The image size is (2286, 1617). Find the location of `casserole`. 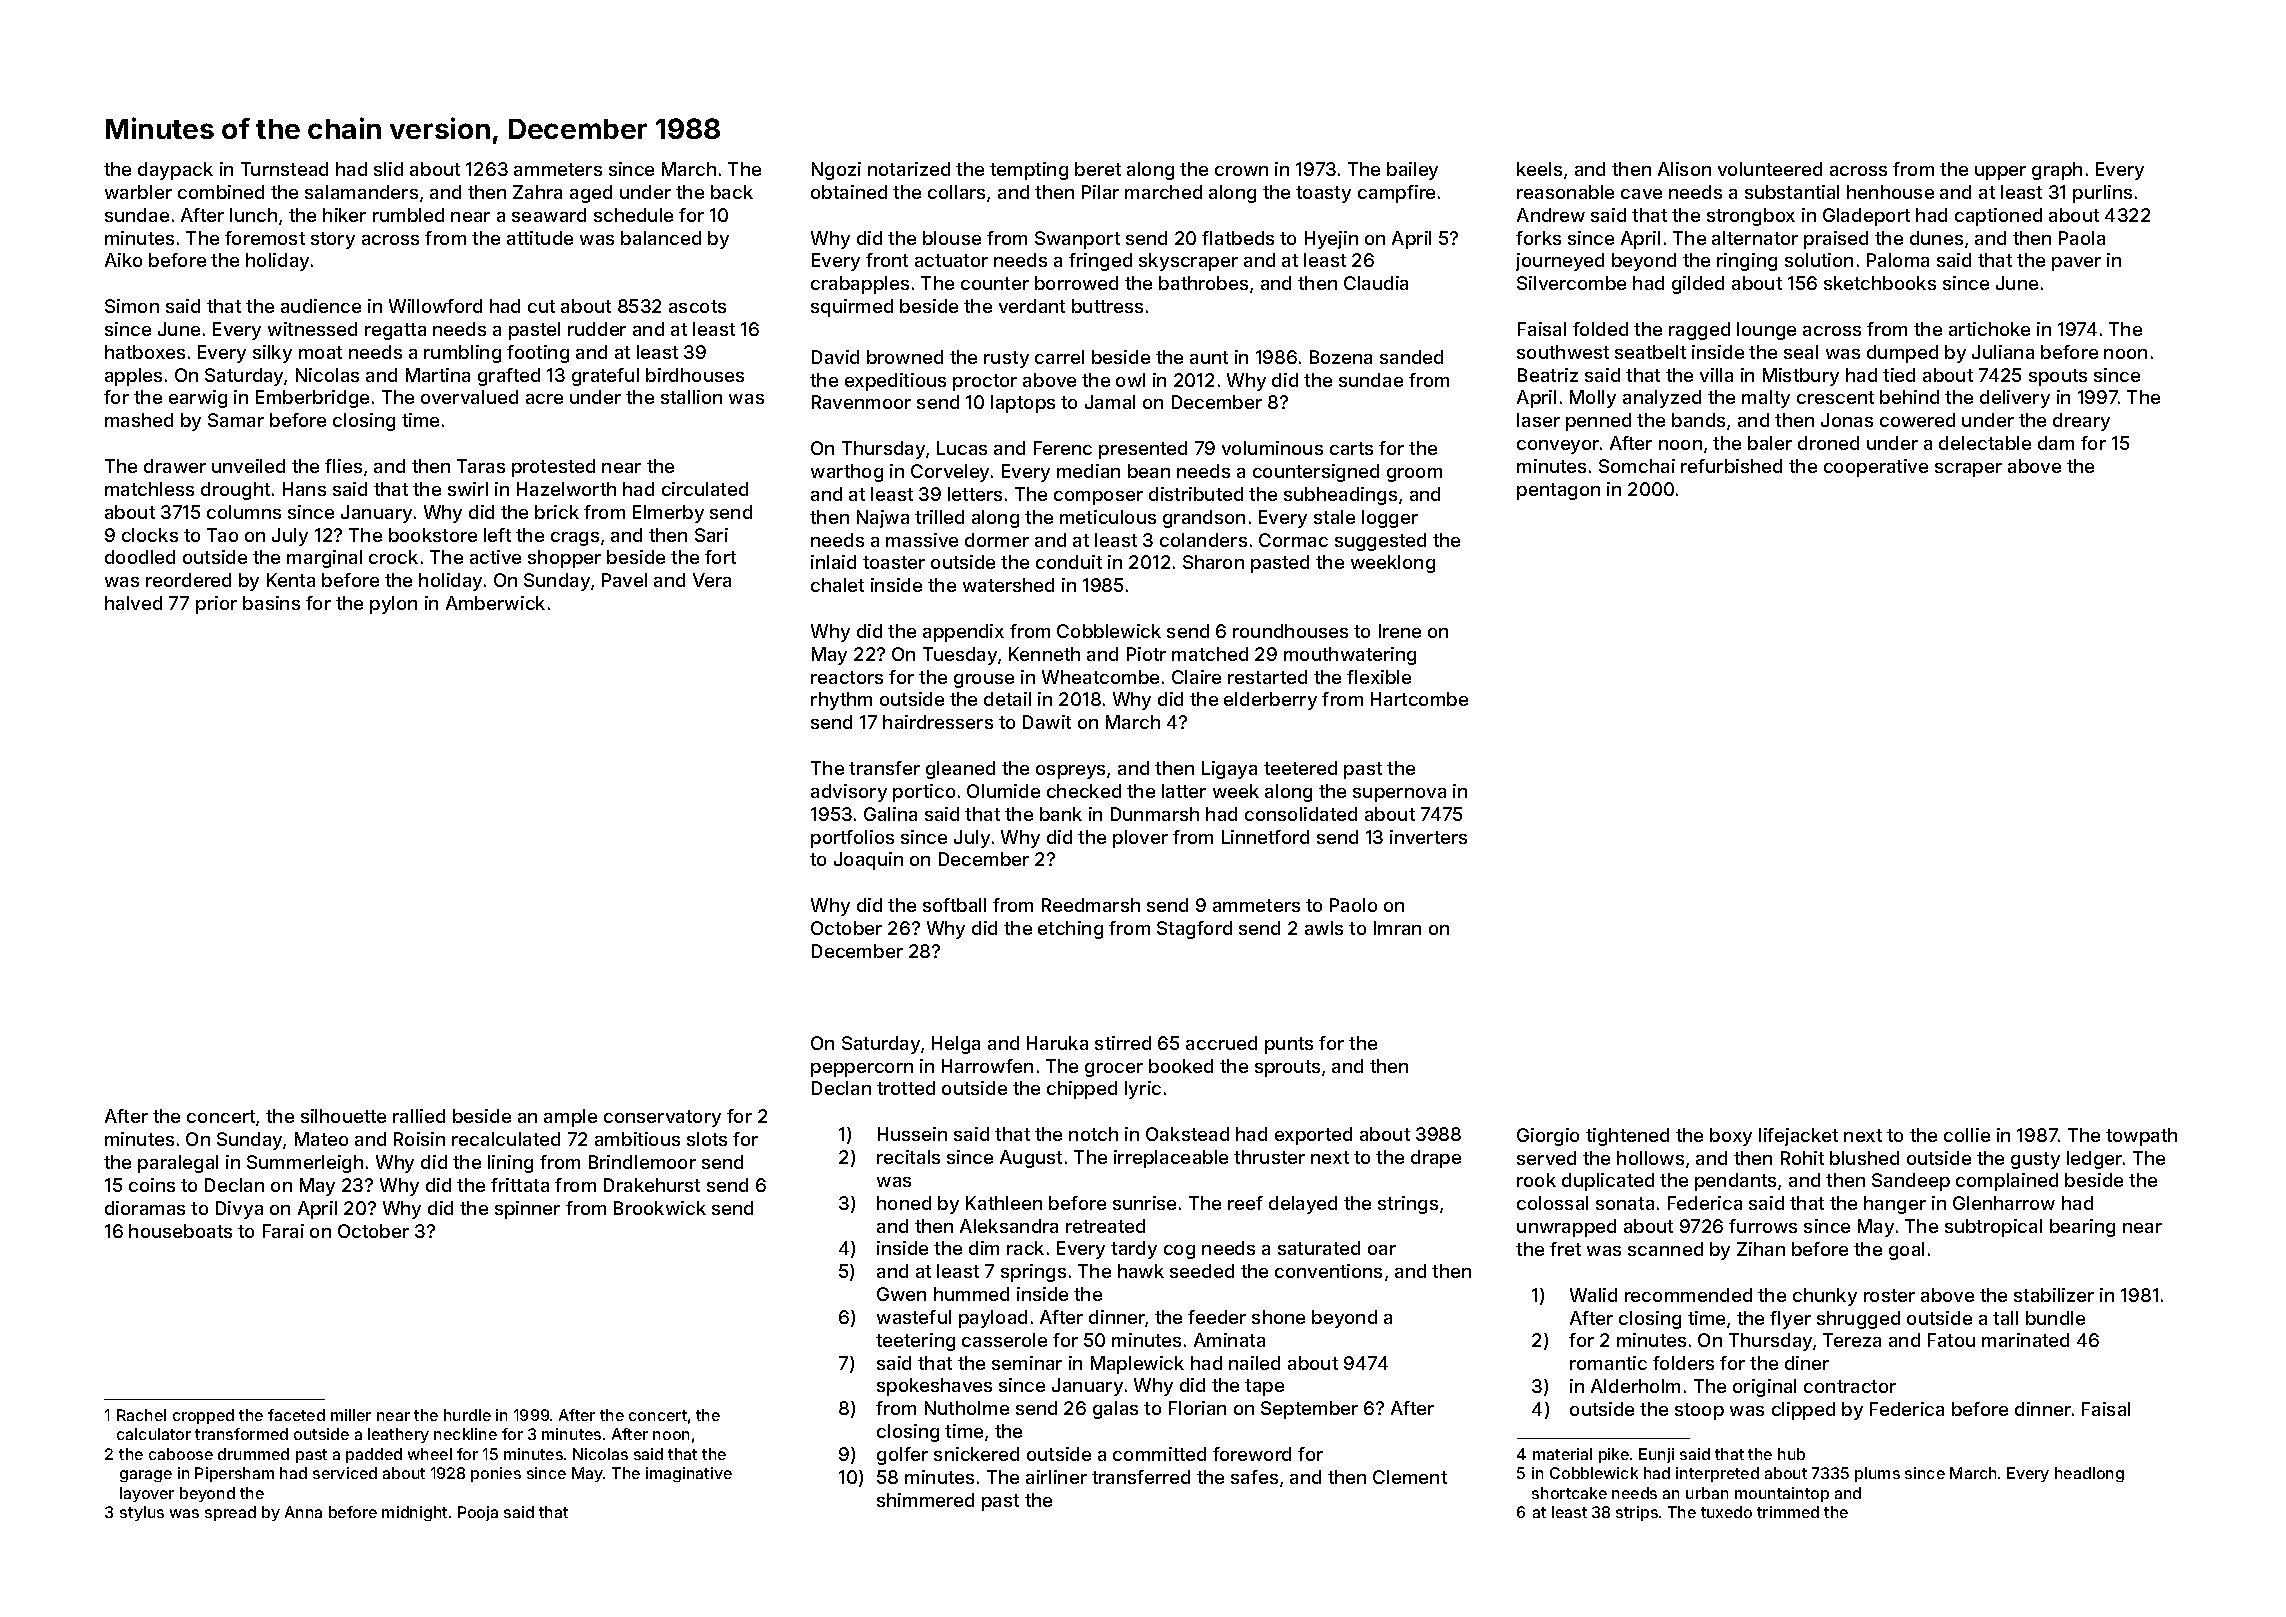

casserole is located at coordinates (1004, 1340).
